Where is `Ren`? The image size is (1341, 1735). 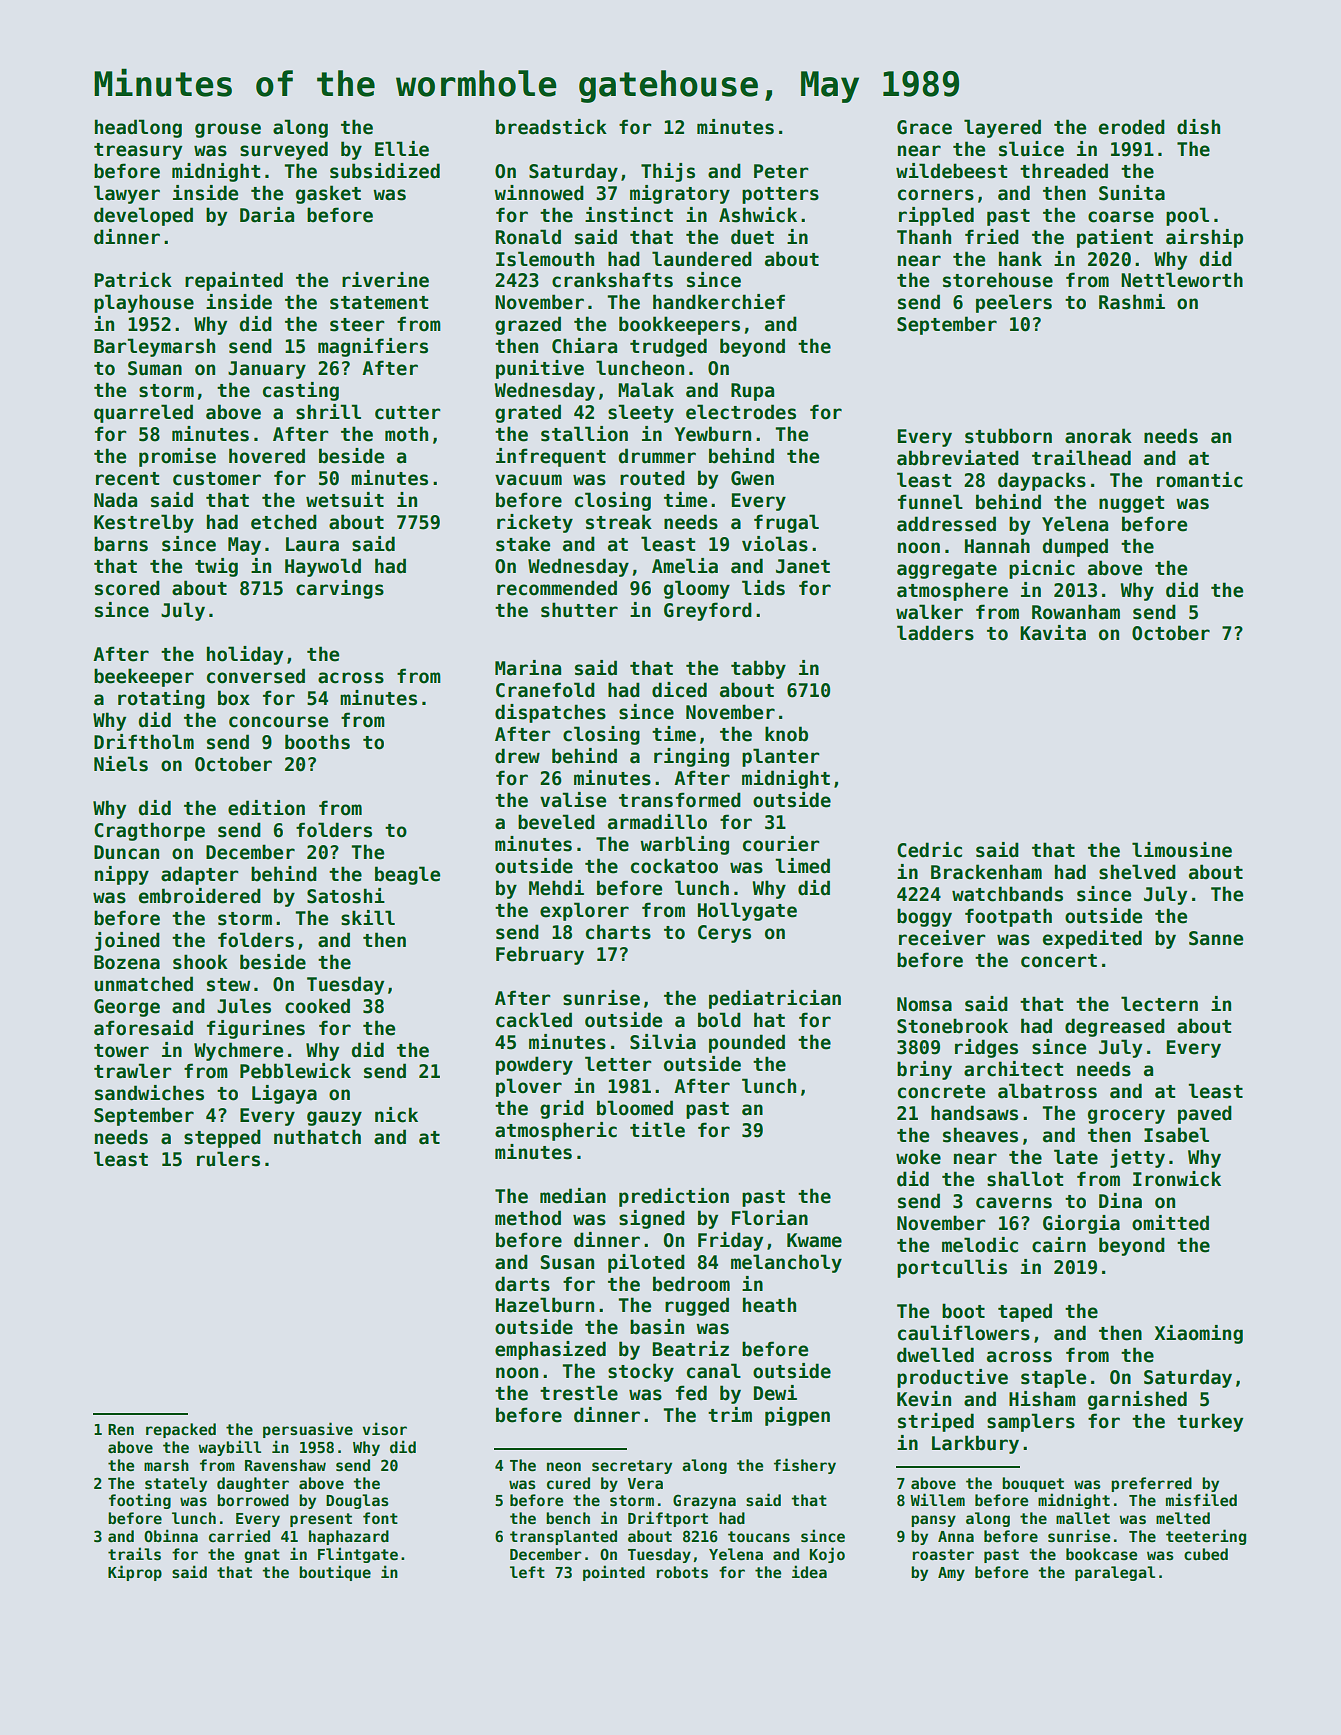 Ren is located at coordinates (121, 1429).
